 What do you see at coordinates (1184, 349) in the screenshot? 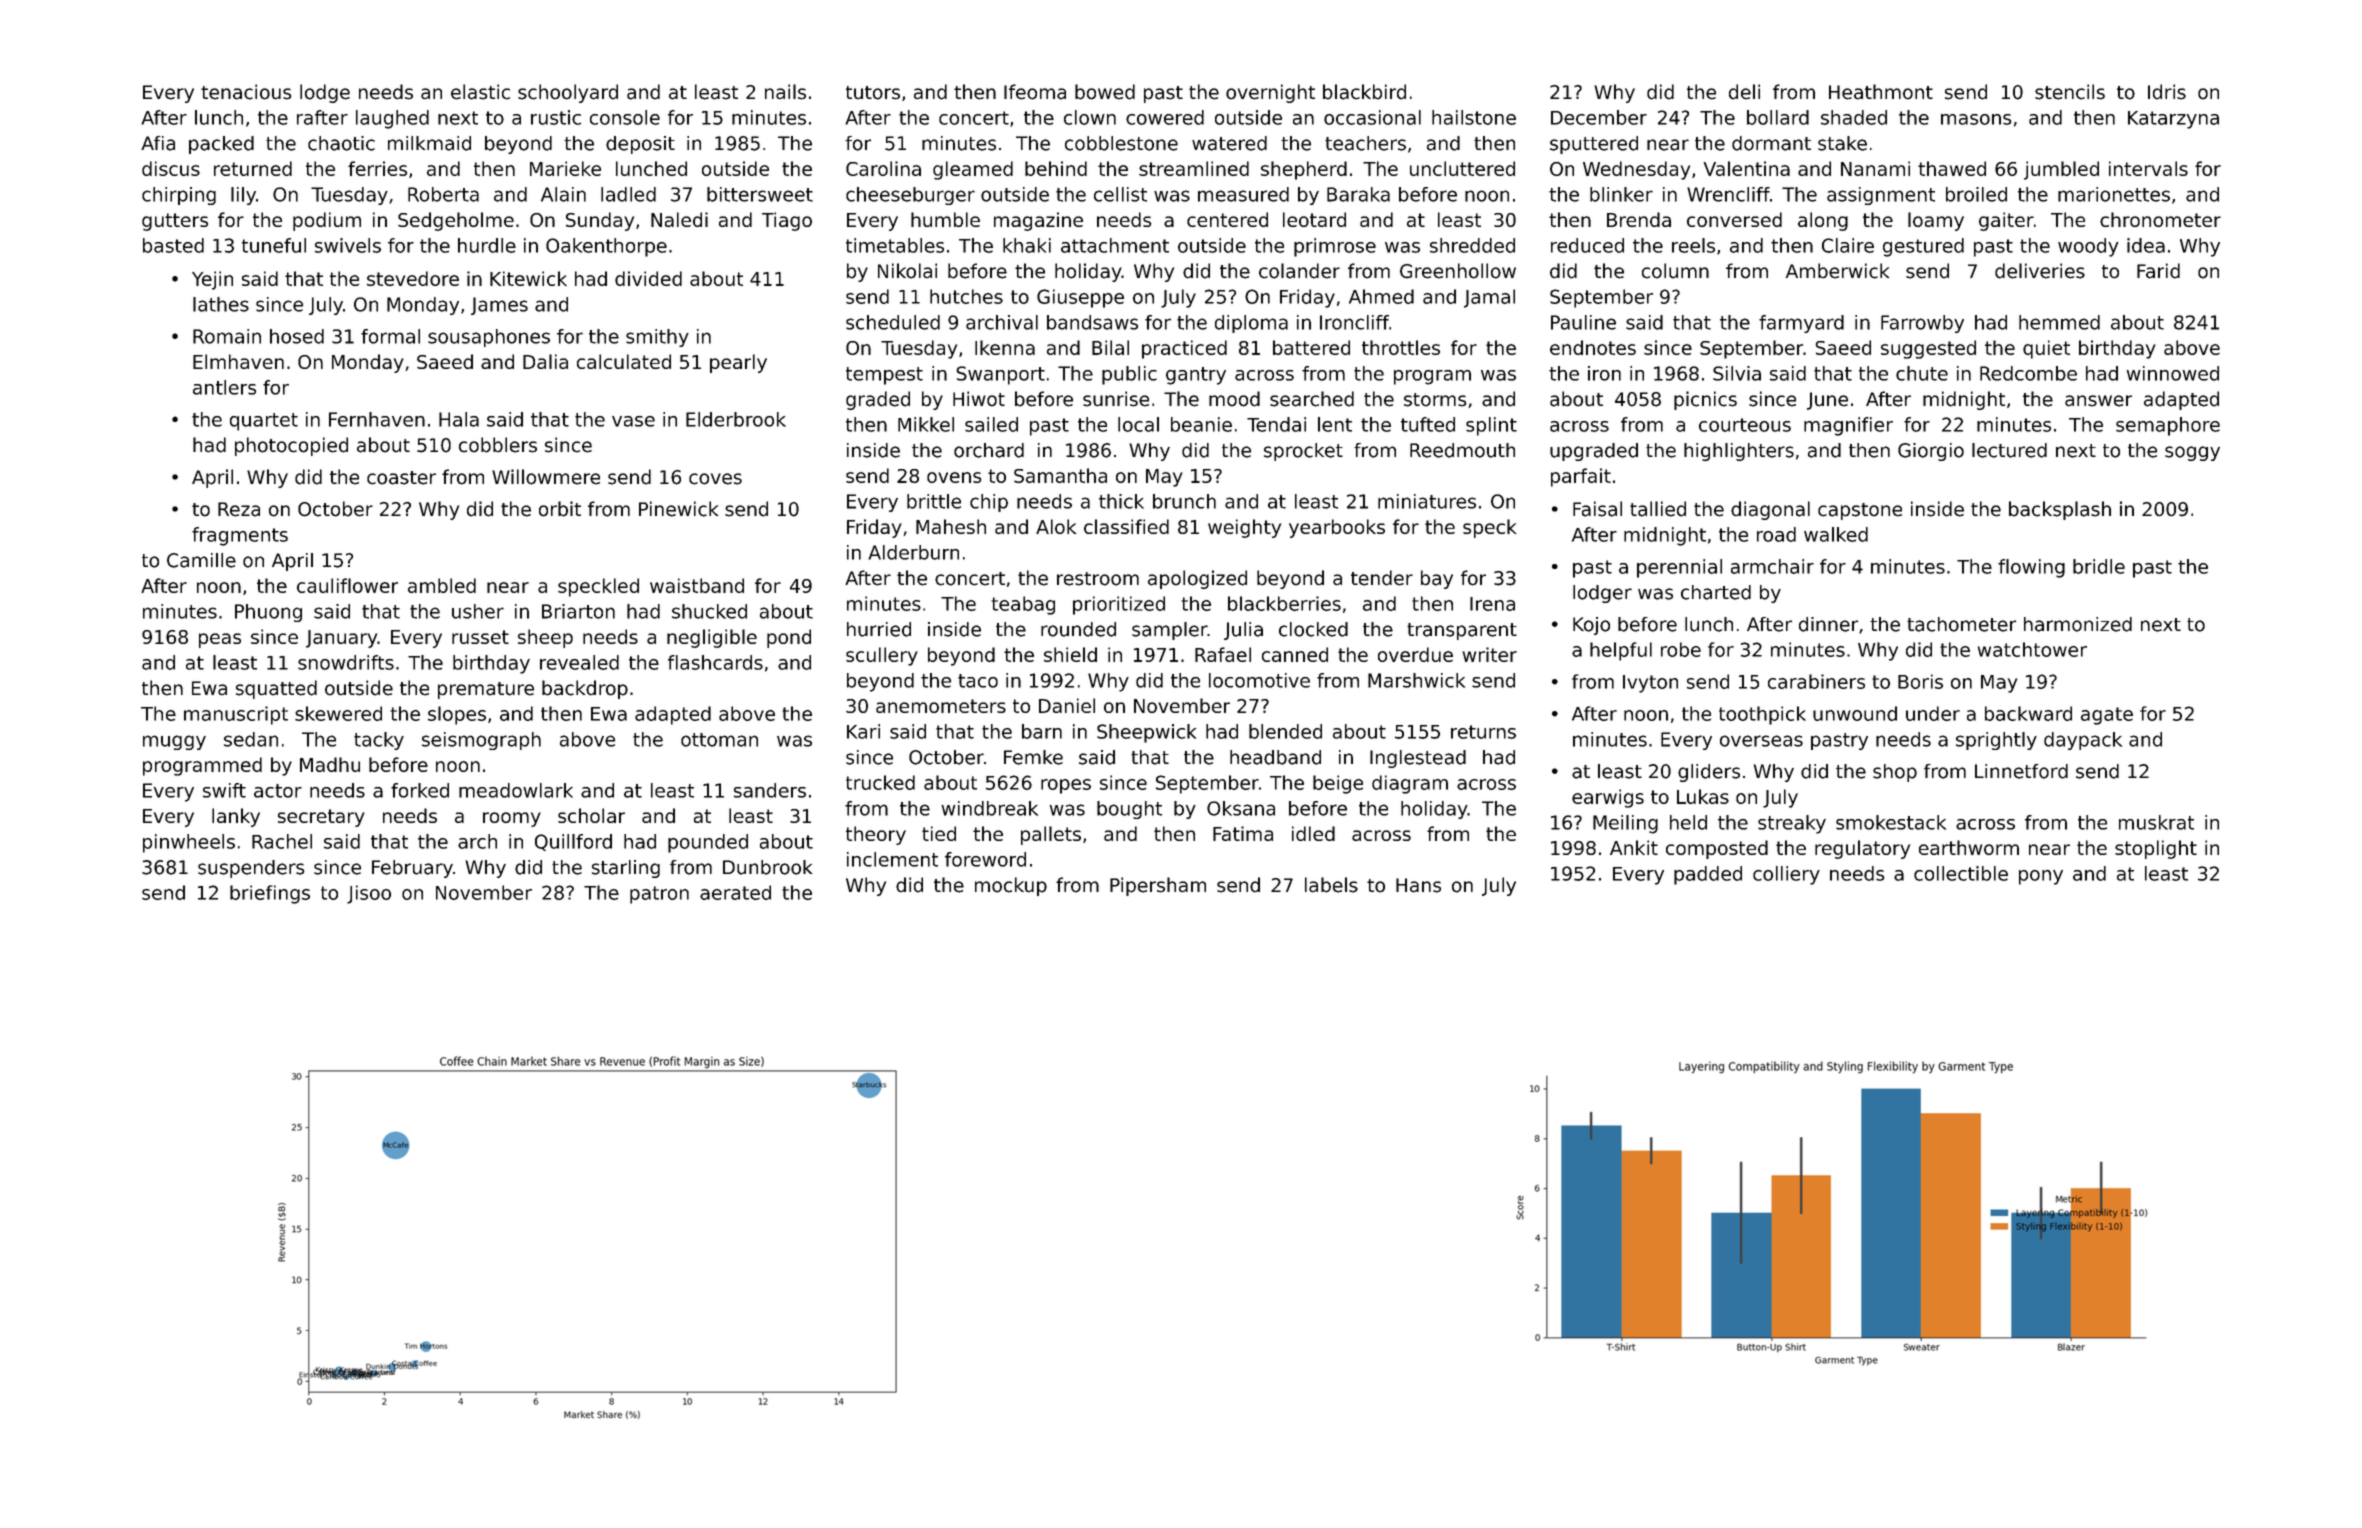
I see `practiced` at bounding box center [1184, 349].
